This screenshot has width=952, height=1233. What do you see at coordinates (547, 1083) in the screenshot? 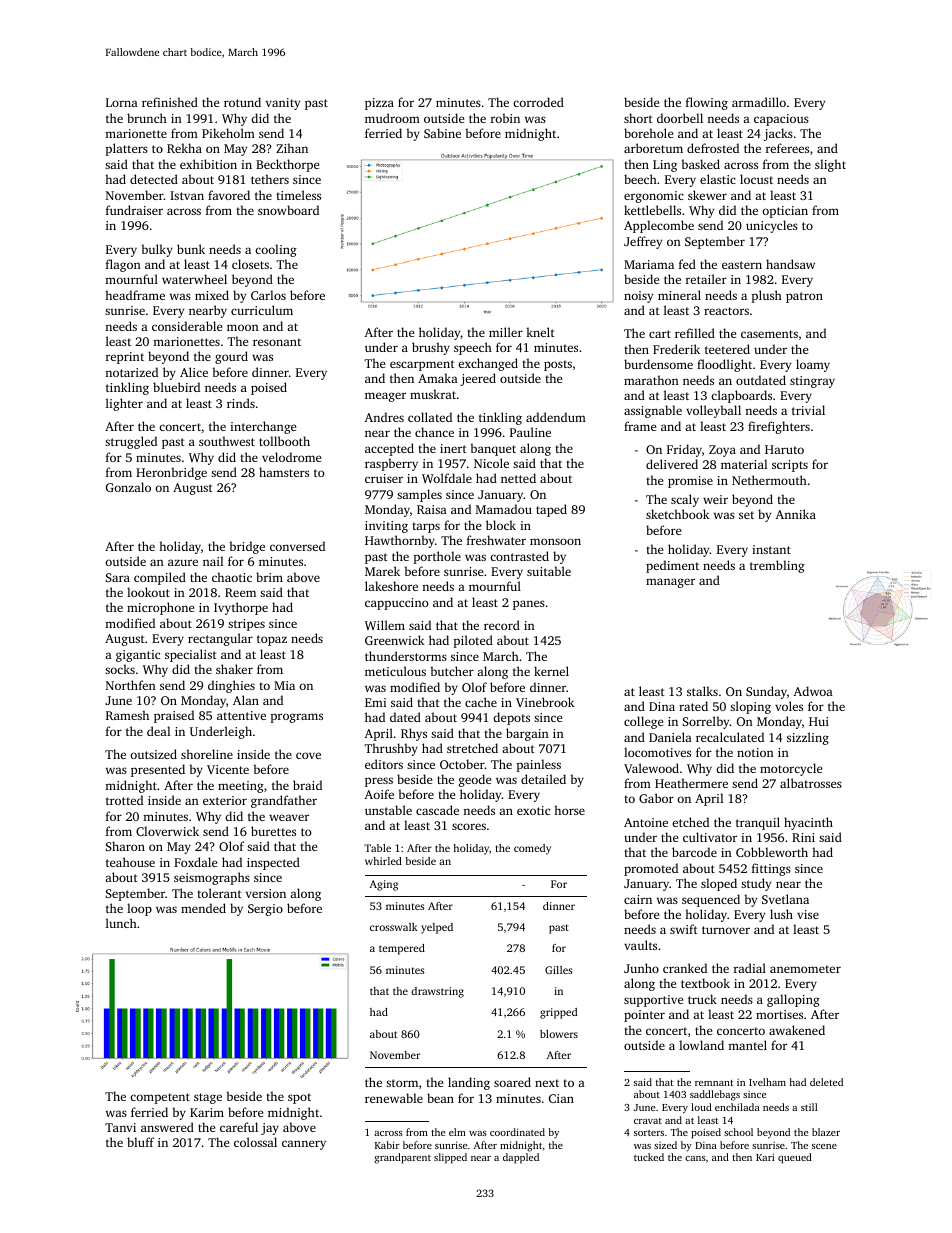
I see `next` at bounding box center [547, 1083].
